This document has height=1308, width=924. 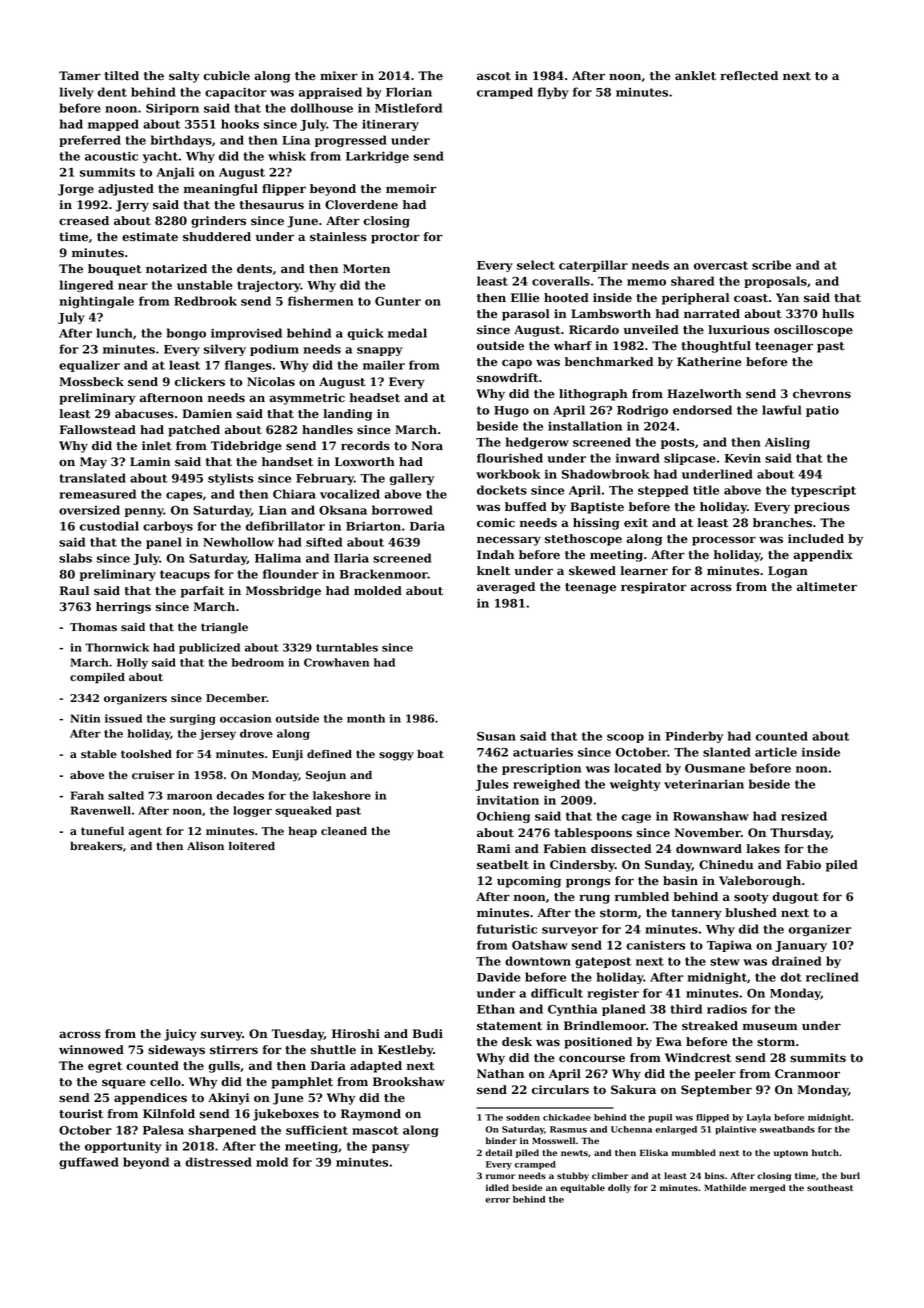 I want to click on guffawed, so click(x=89, y=1163).
